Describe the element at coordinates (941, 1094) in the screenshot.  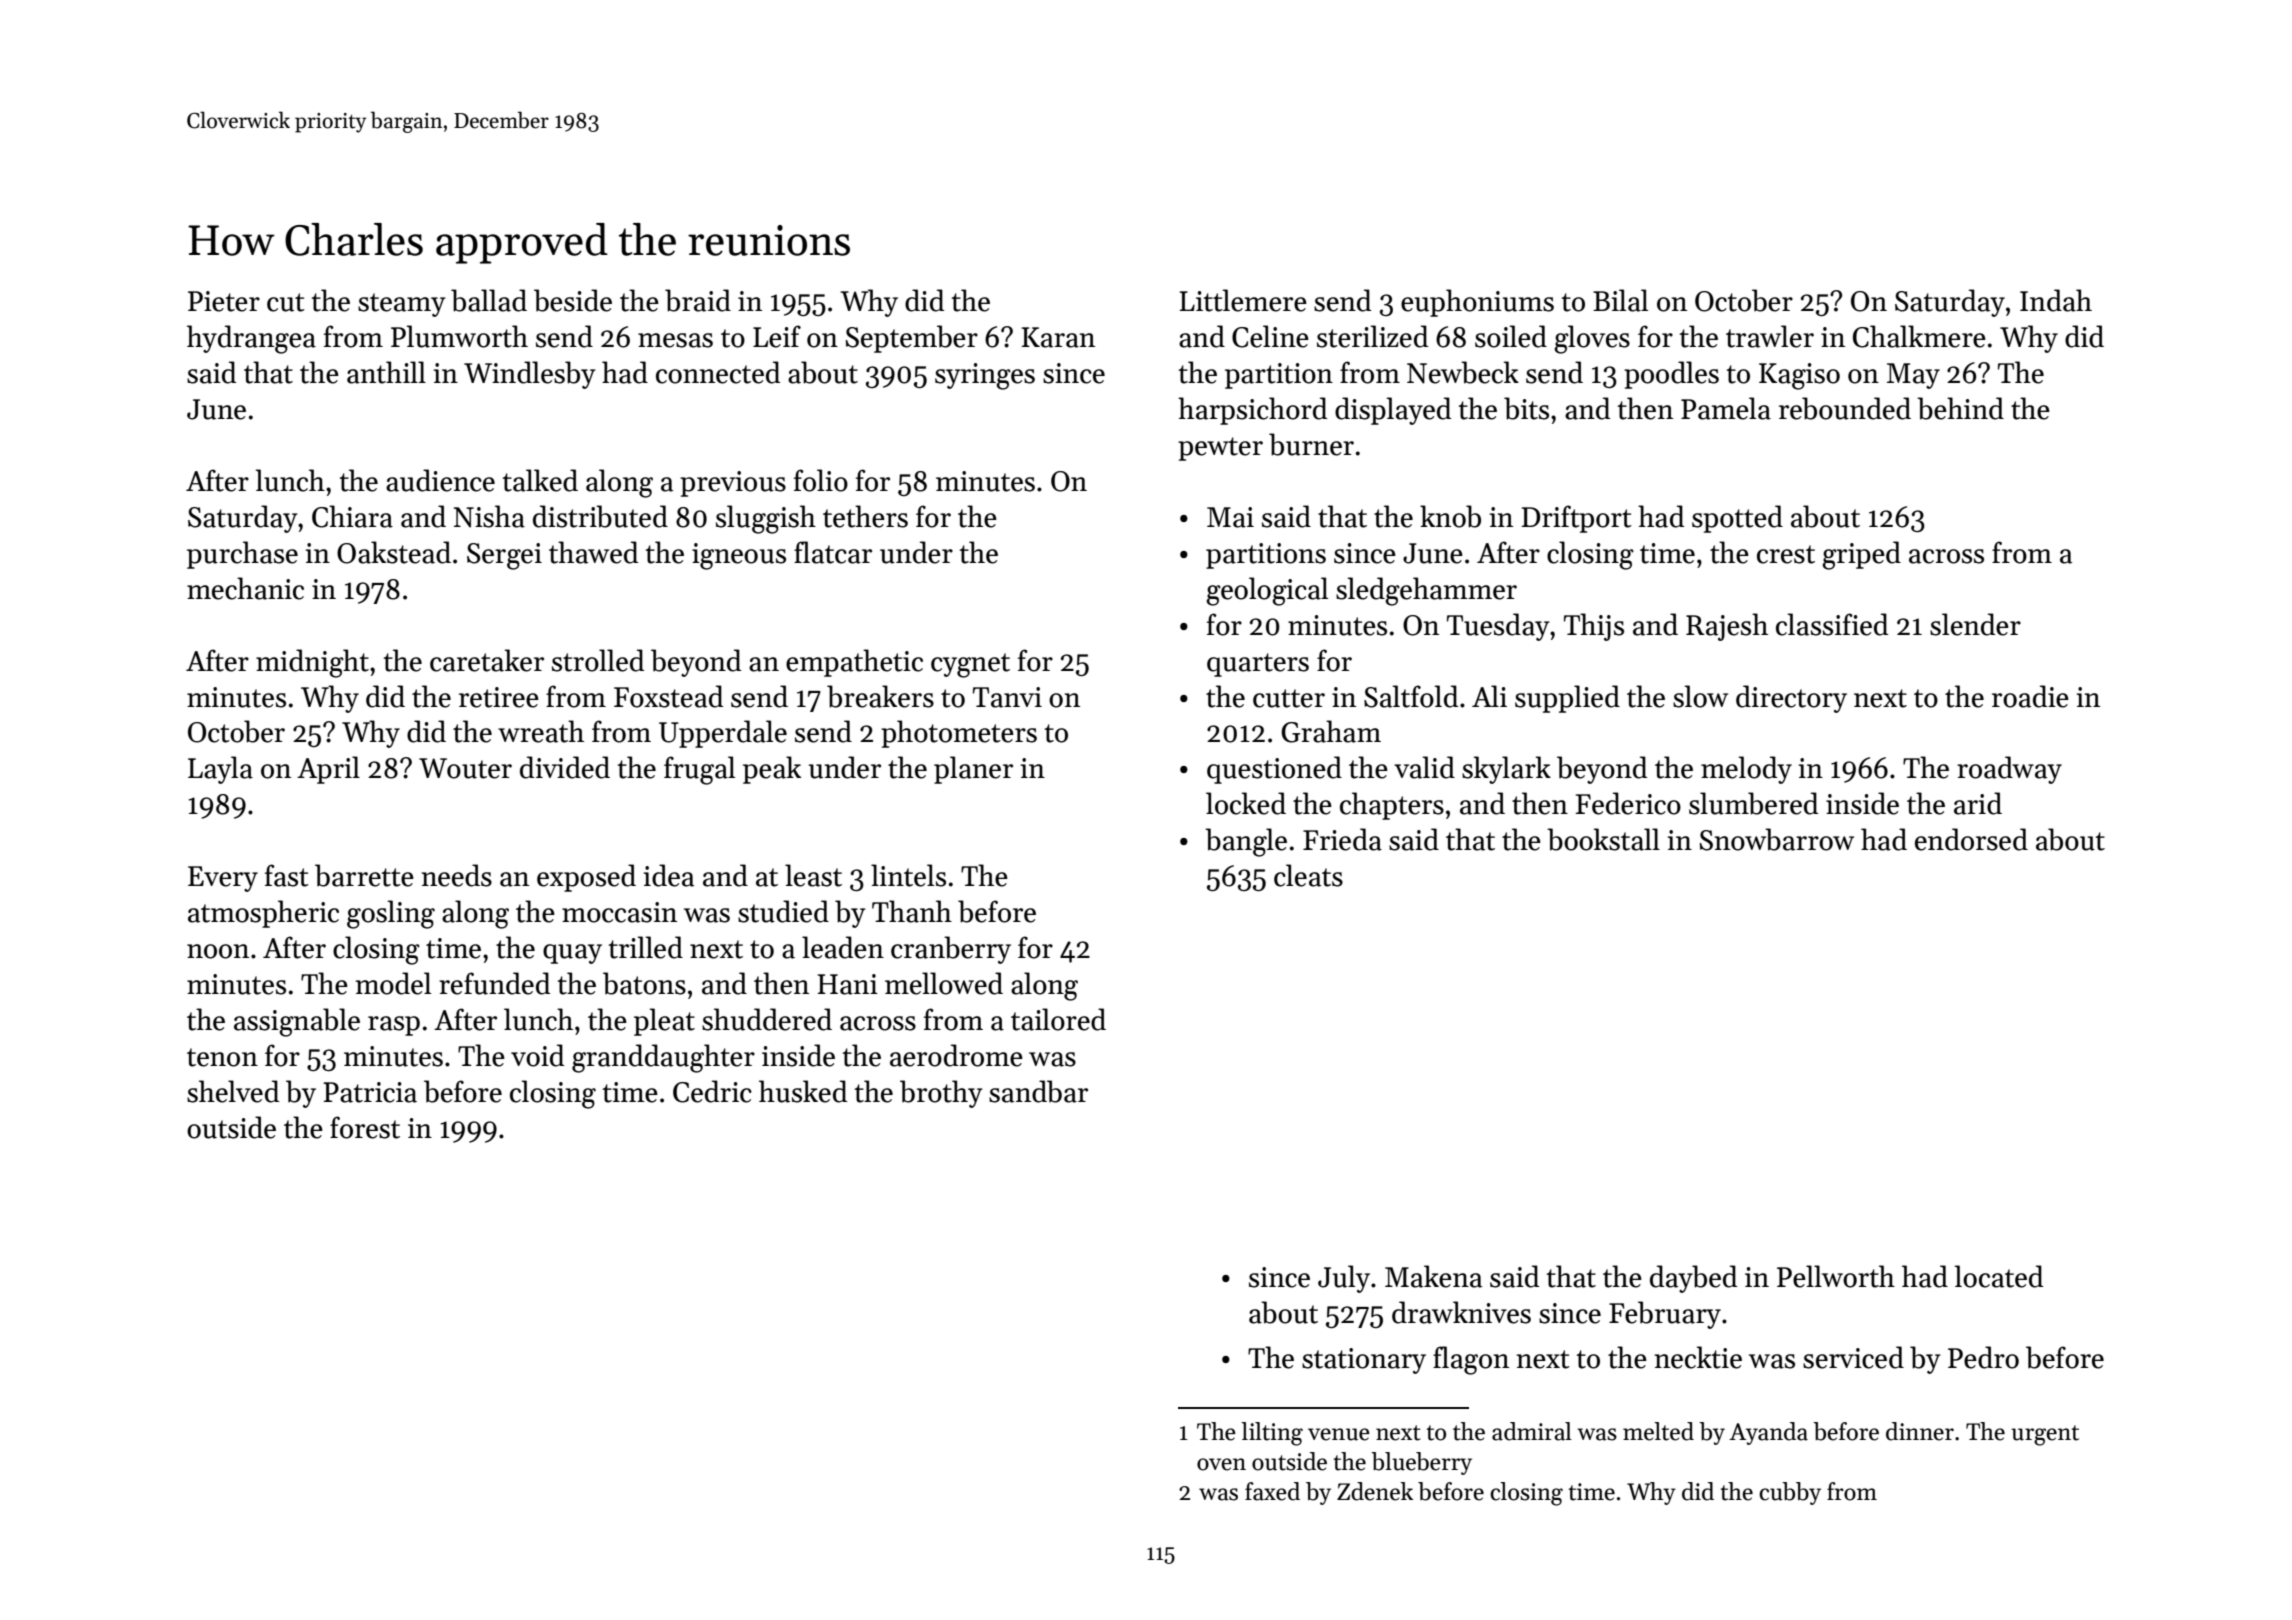
I see `brothy` at that location.
